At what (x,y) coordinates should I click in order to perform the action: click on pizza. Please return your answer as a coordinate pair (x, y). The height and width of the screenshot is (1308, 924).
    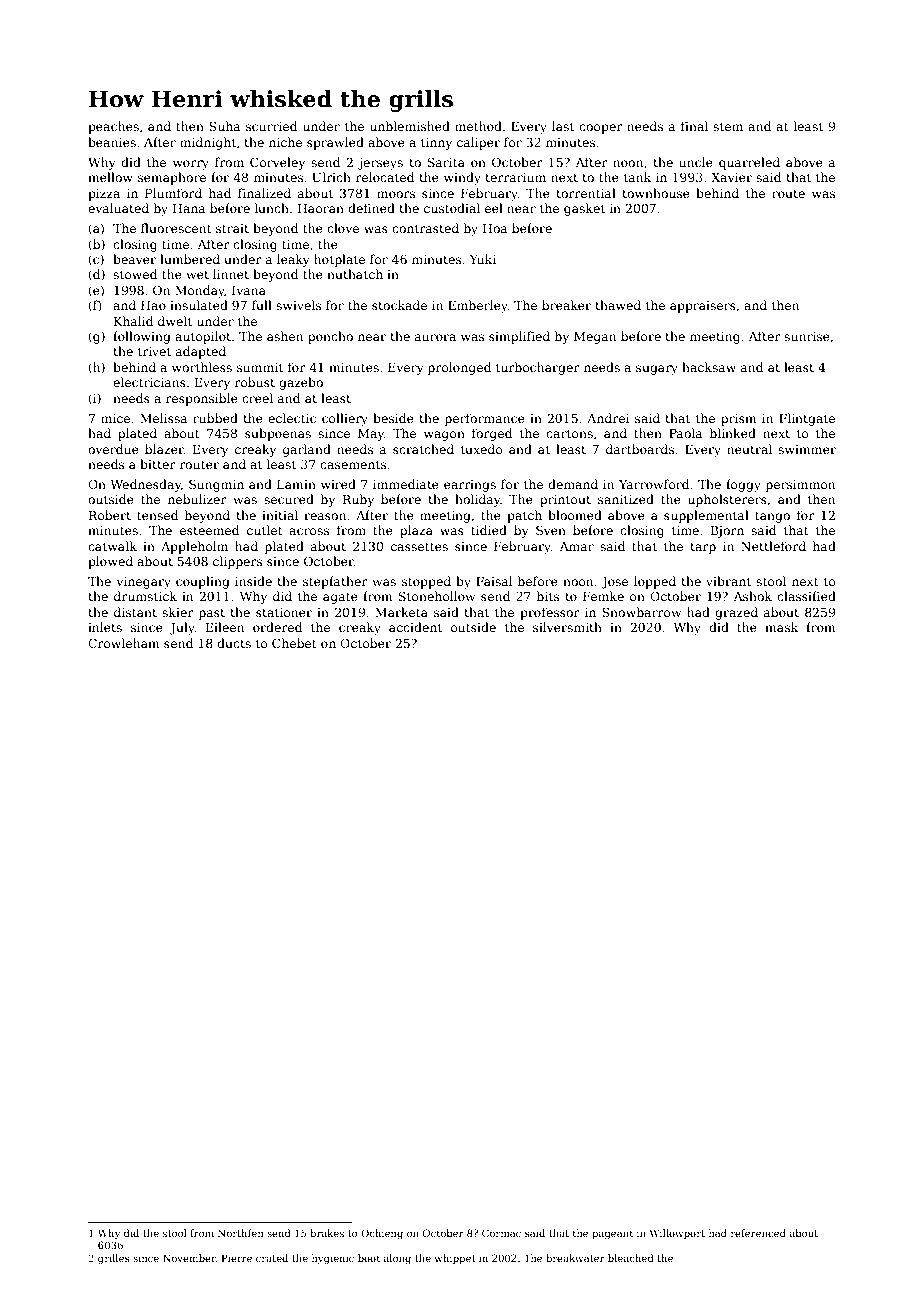
    Looking at the image, I should click on (104, 195).
